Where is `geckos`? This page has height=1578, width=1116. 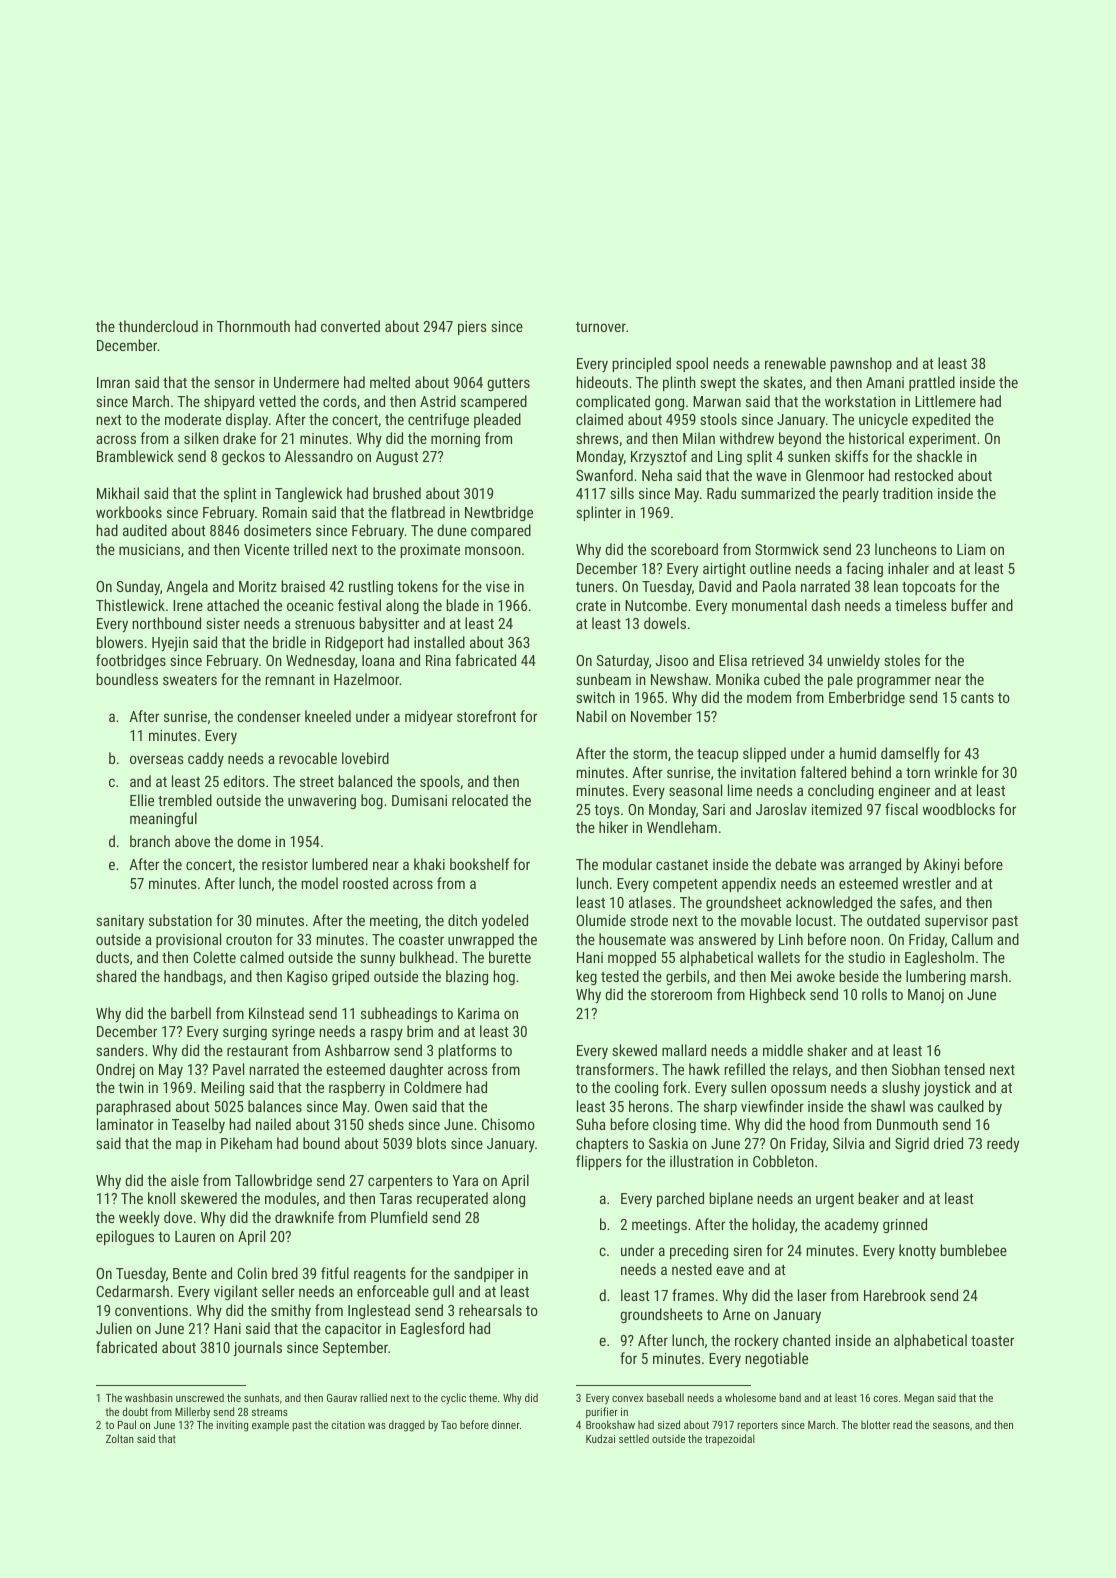
geckos is located at coordinates (243, 457).
